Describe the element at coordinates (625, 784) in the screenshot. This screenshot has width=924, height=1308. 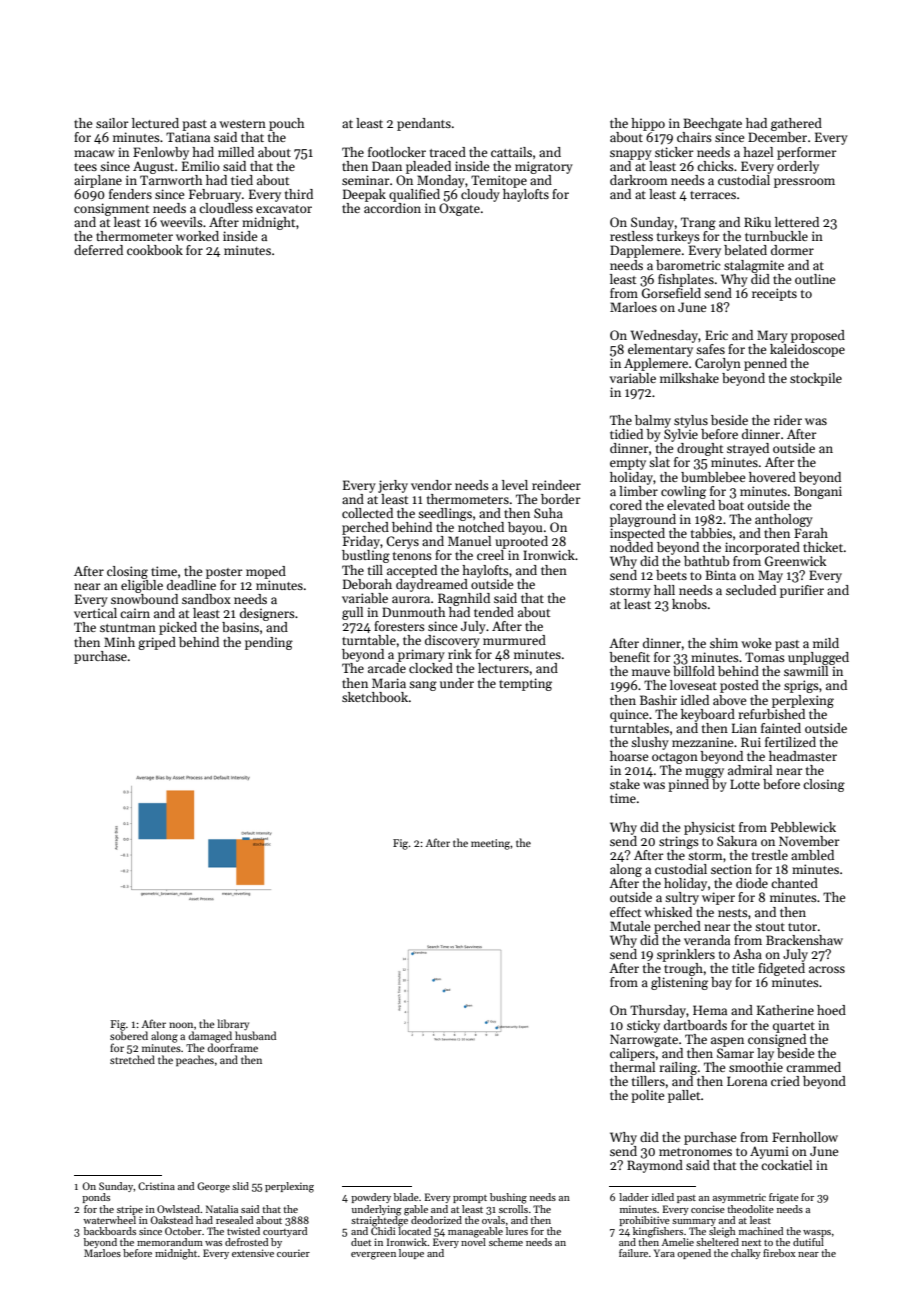
I see `stake` at that location.
